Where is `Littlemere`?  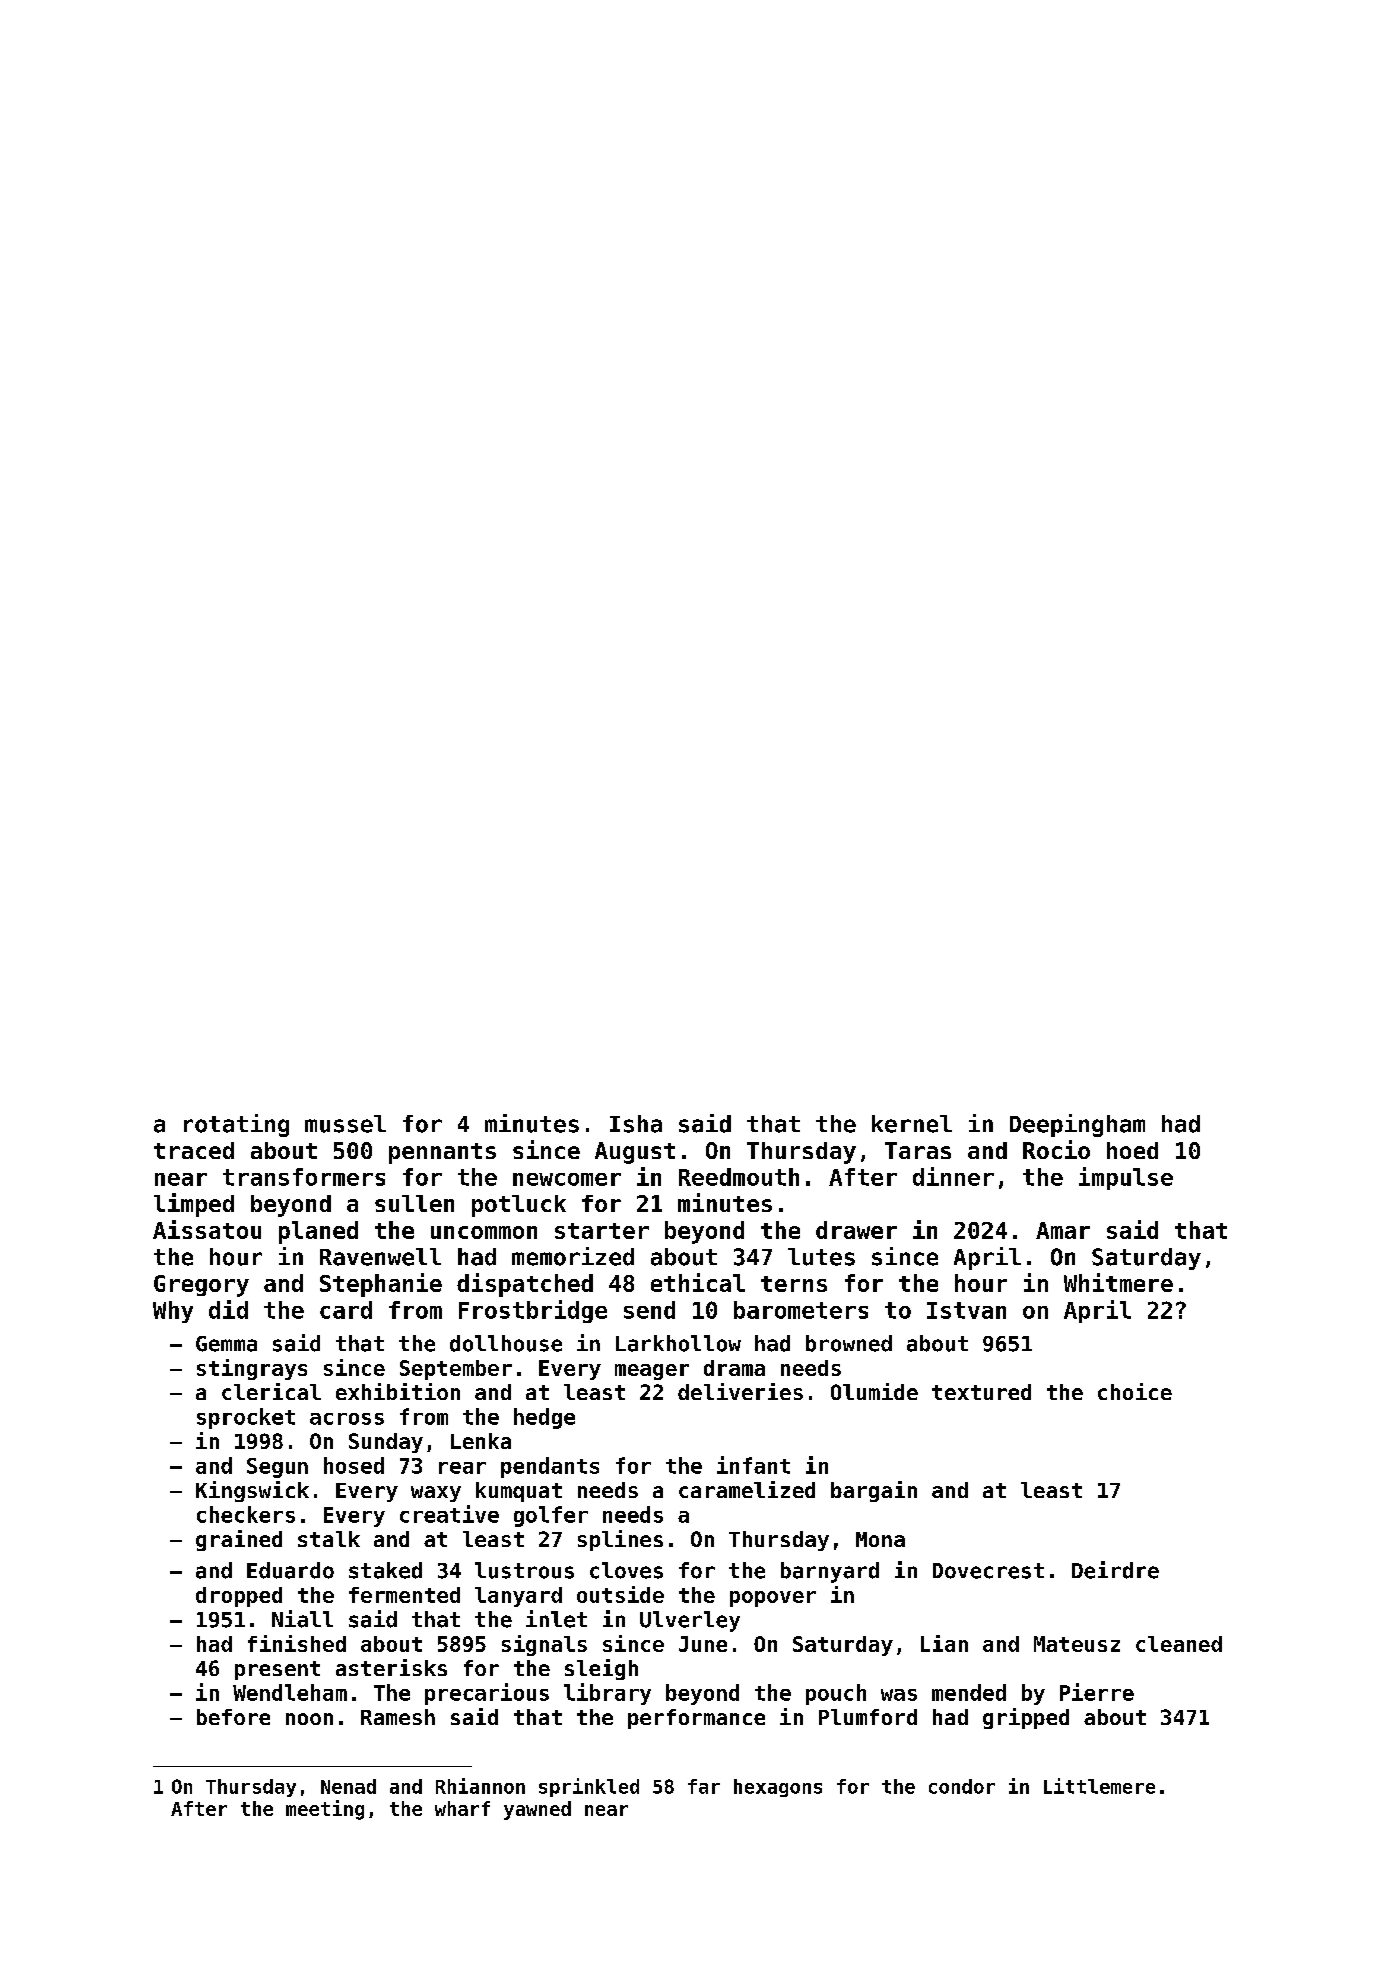
Littlemere is located at coordinates (1099, 1786).
